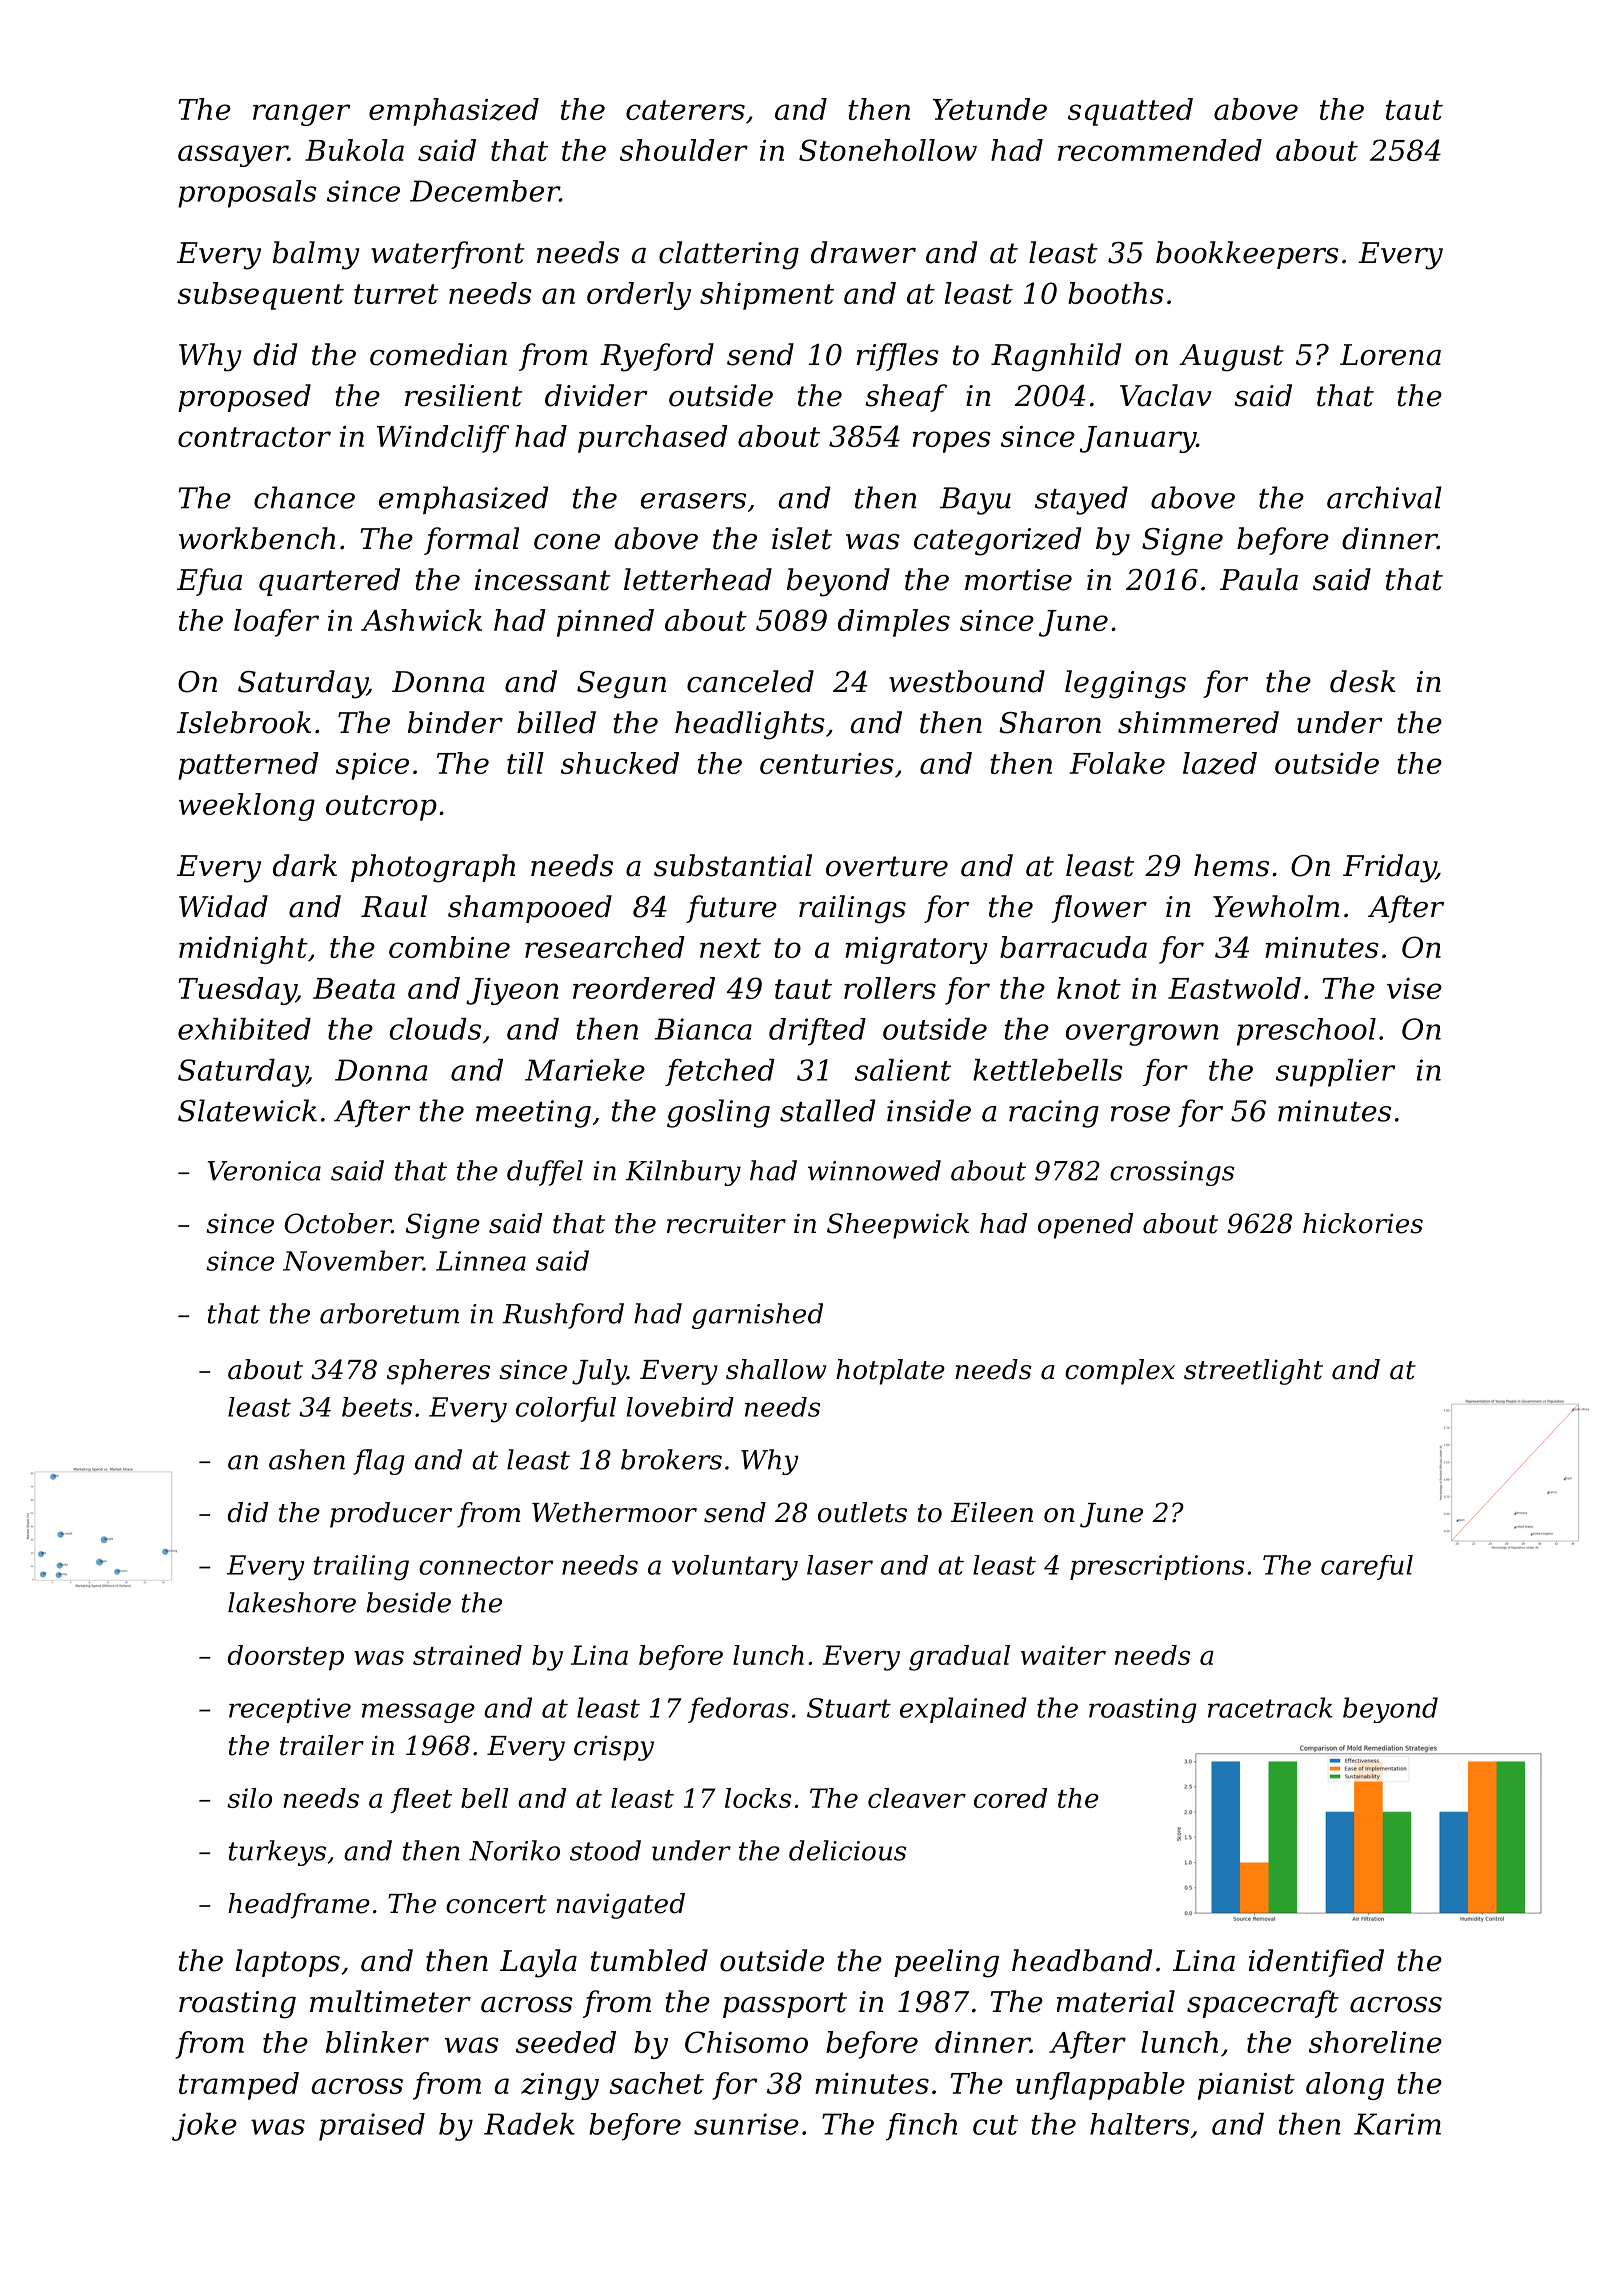 The image size is (1620, 2292). Describe the element at coordinates (898, 357) in the screenshot. I see `riffles` at that location.
